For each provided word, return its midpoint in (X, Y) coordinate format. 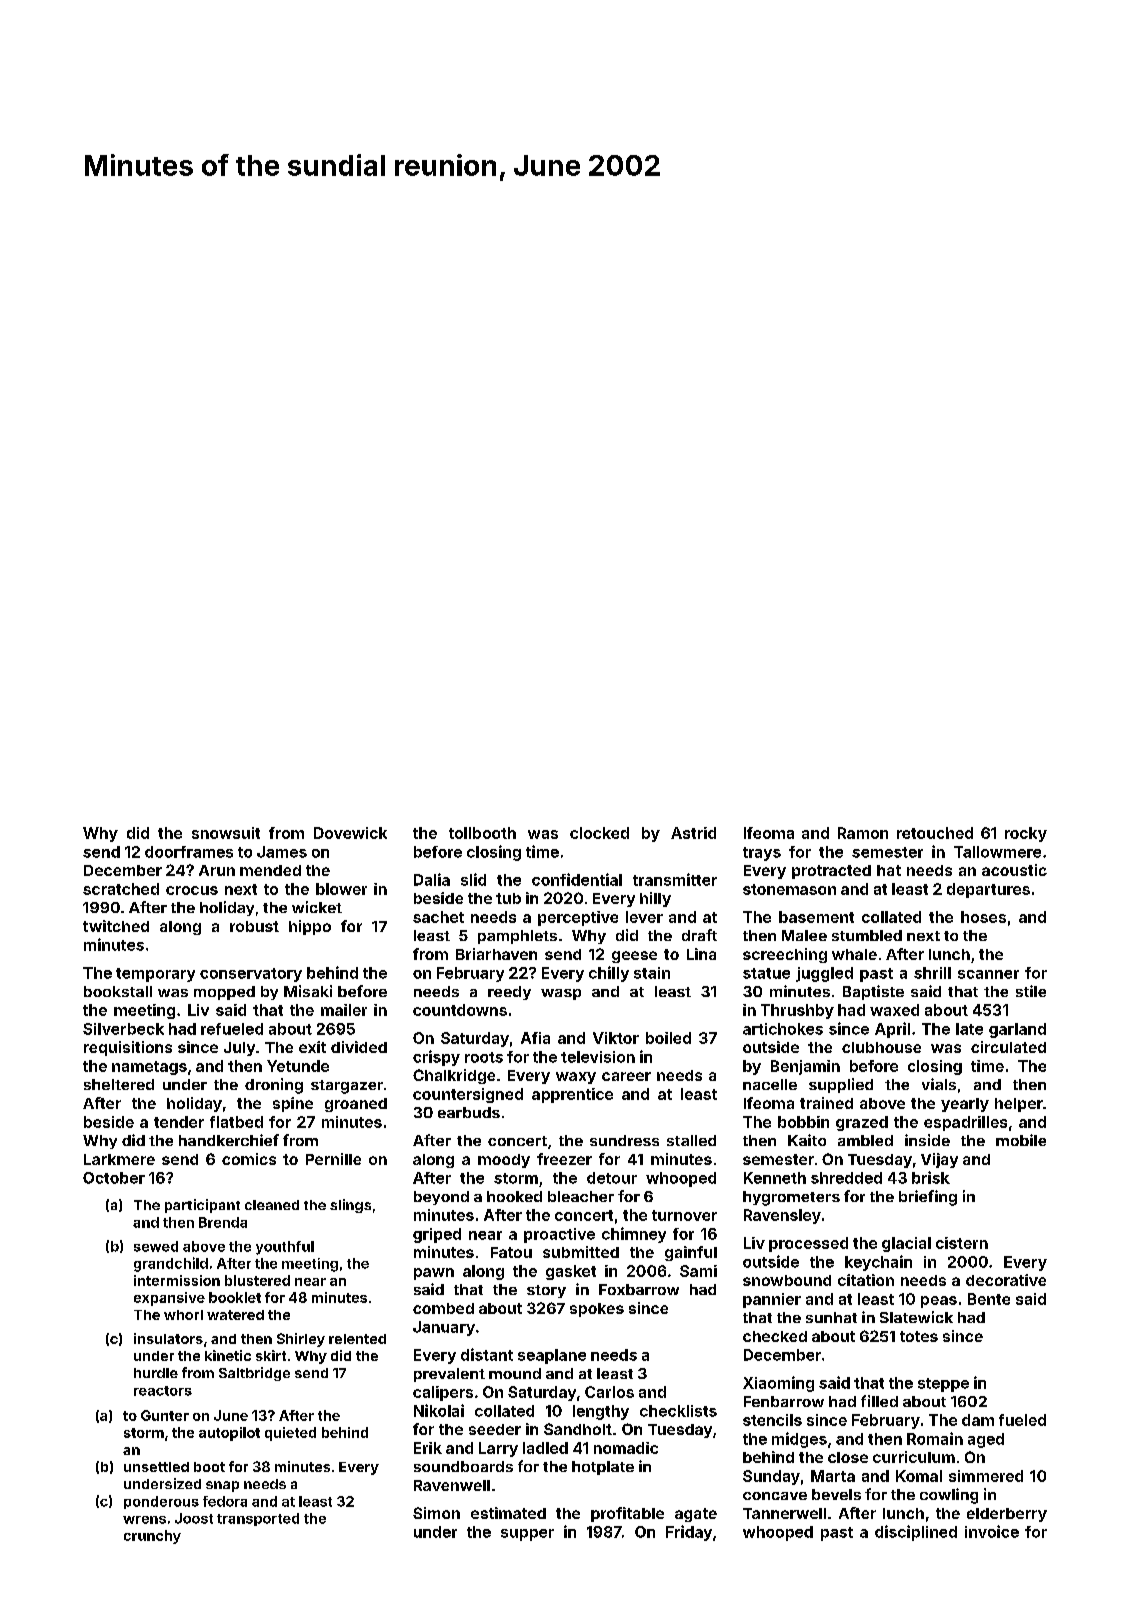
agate (696, 1515)
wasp (561, 994)
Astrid (693, 833)
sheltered (119, 1084)
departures (988, 890)
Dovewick (350, 833)
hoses (983, 917)
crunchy (152, 1537)
